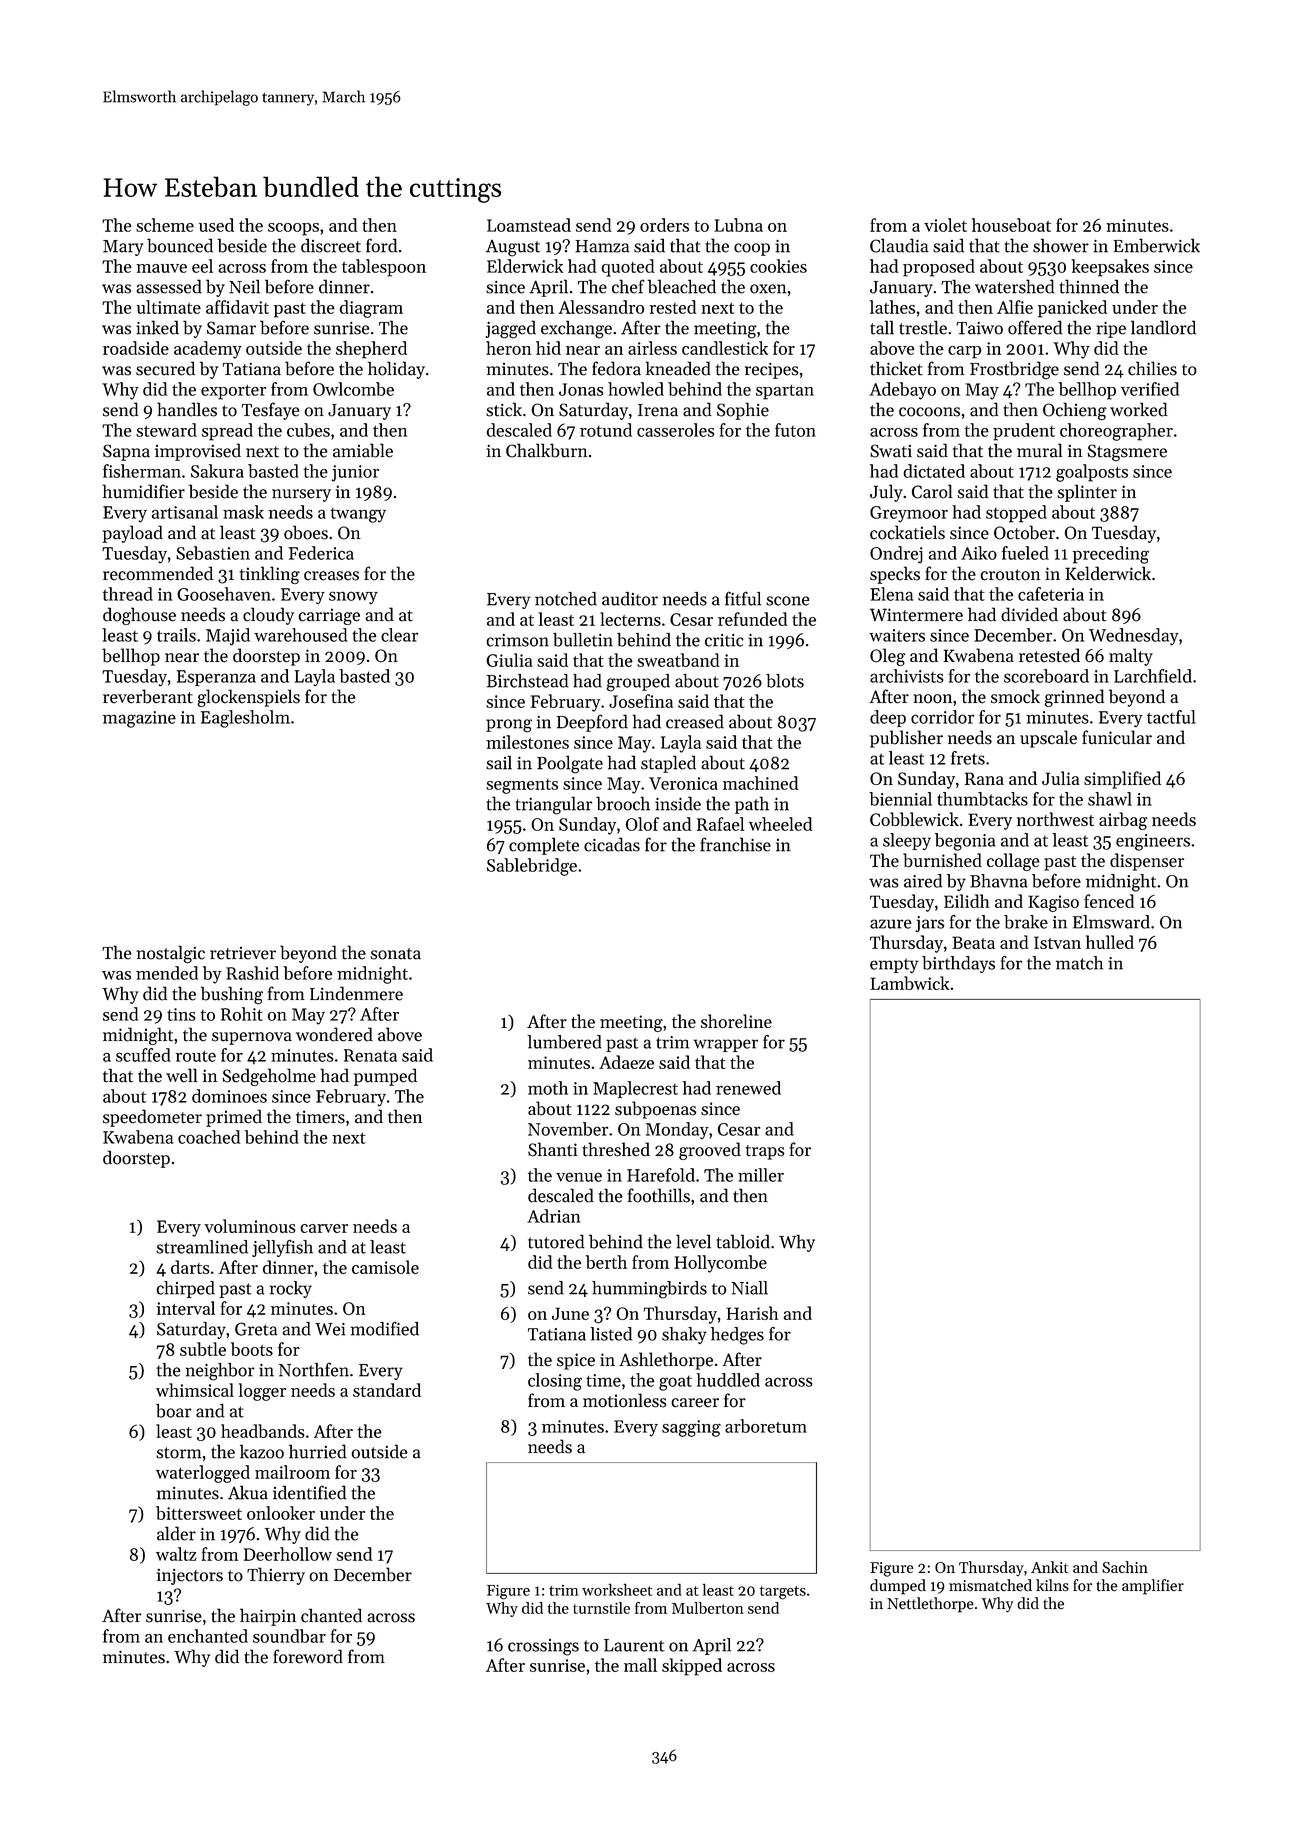 This document has width=1303, height=1843. What do you see at coordinates (252, 1038) in the document?
I see `supernova` at bounding box center [252, 1038].
